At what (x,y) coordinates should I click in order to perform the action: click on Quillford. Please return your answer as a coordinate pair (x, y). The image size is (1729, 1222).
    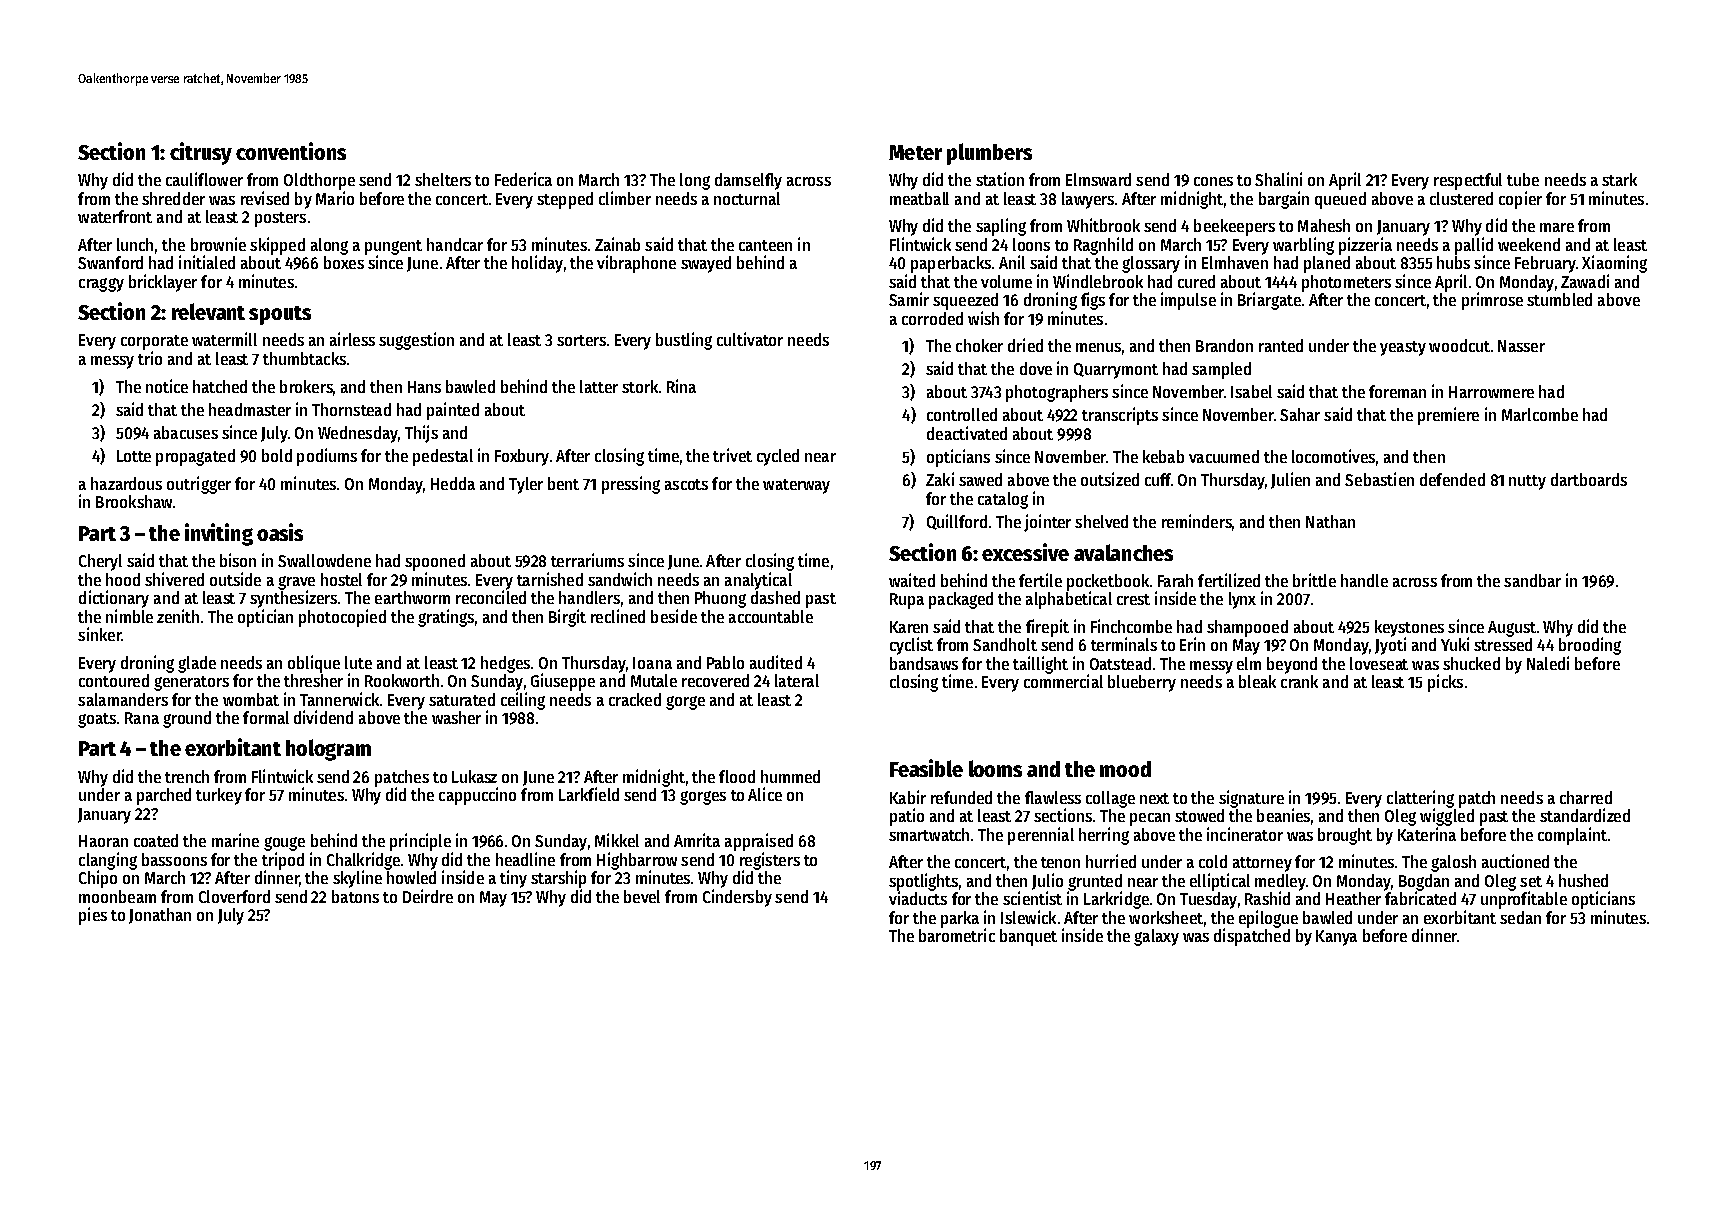
    Looking at the image, I should click on (957, 522).
